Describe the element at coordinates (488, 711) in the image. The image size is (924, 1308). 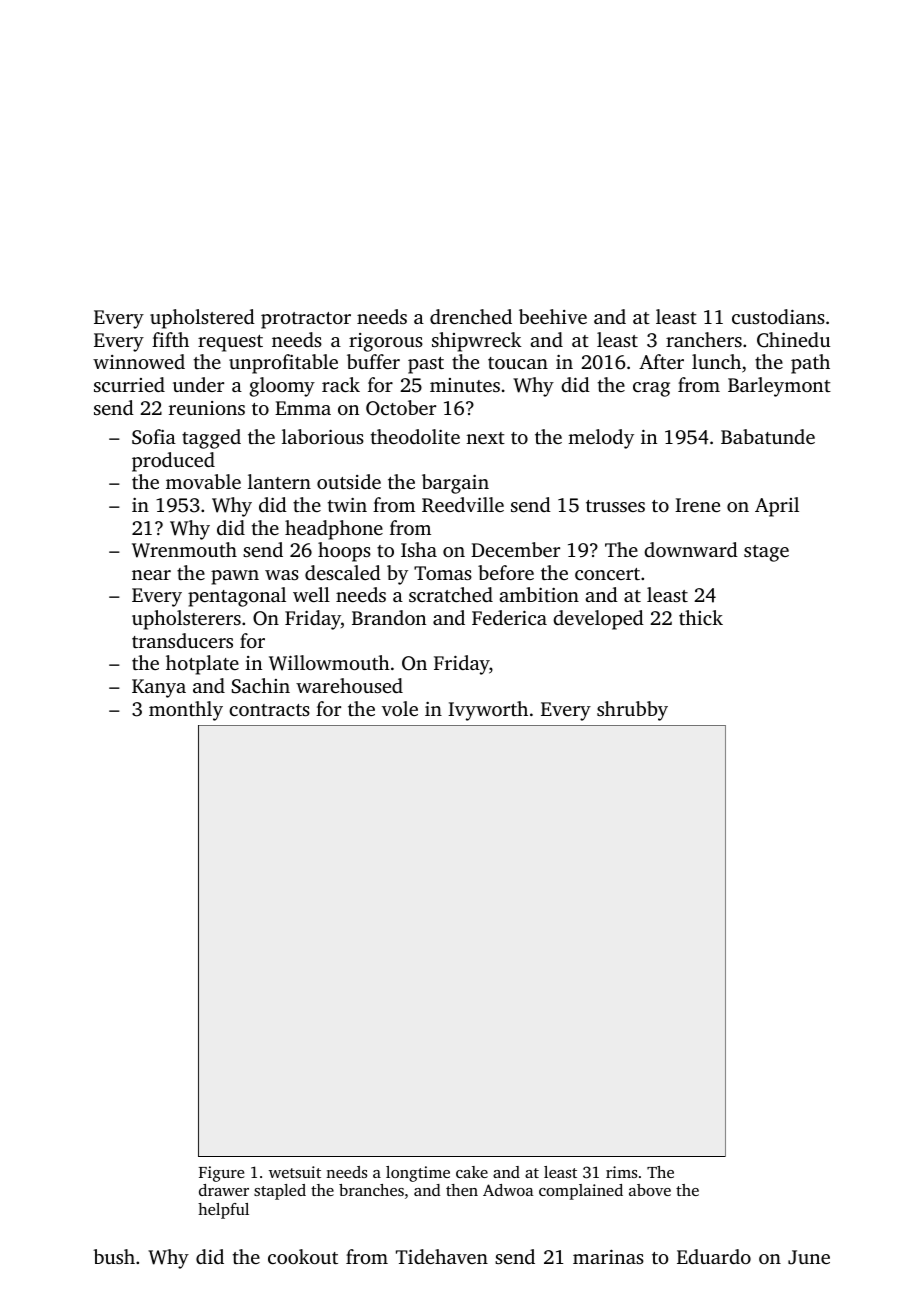
I see `Ivyworth` at that location.
